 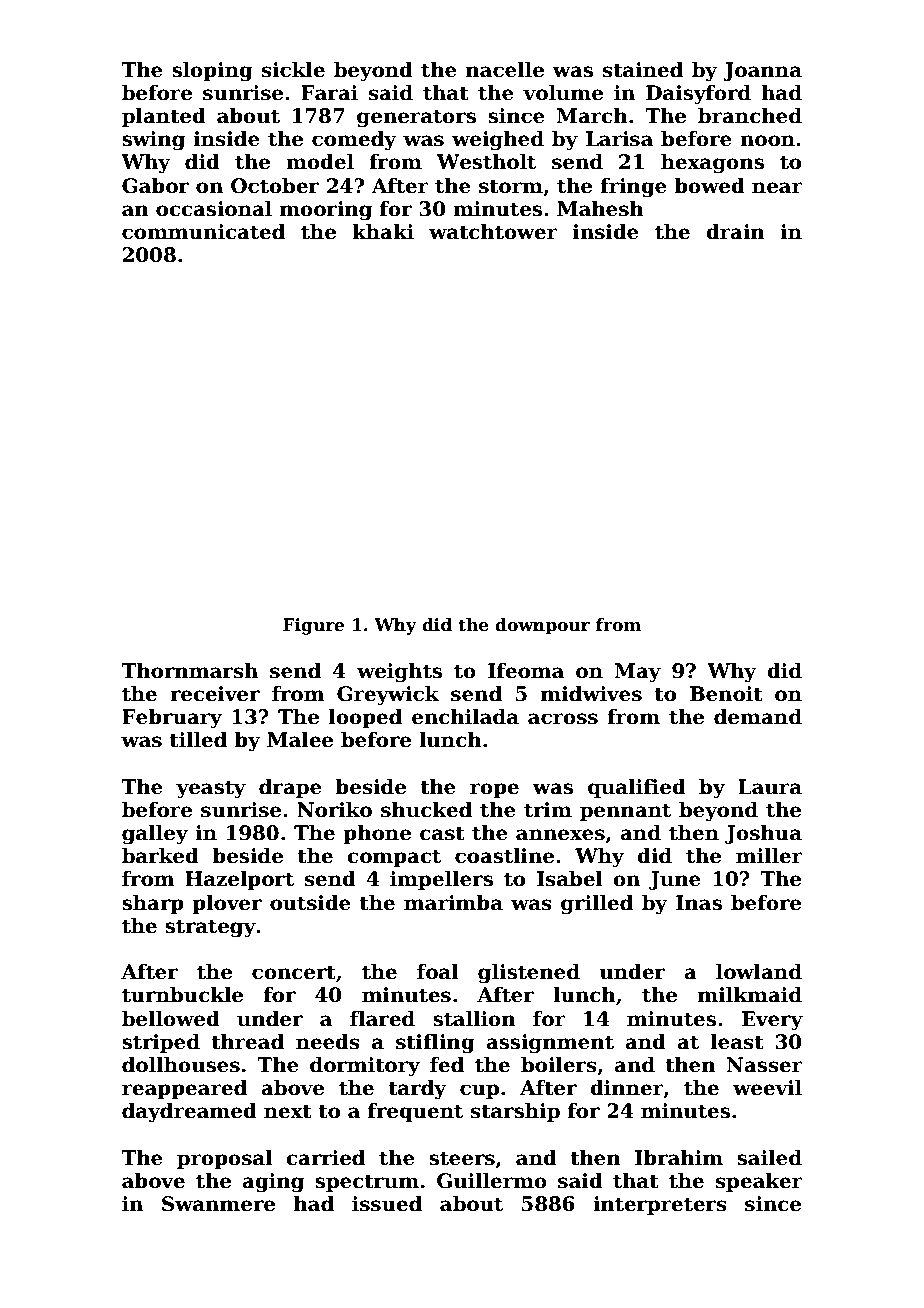 What do you see at coordinates (777, 188) in the screenshot?
I see `near` at bounding box center [777, 188].
